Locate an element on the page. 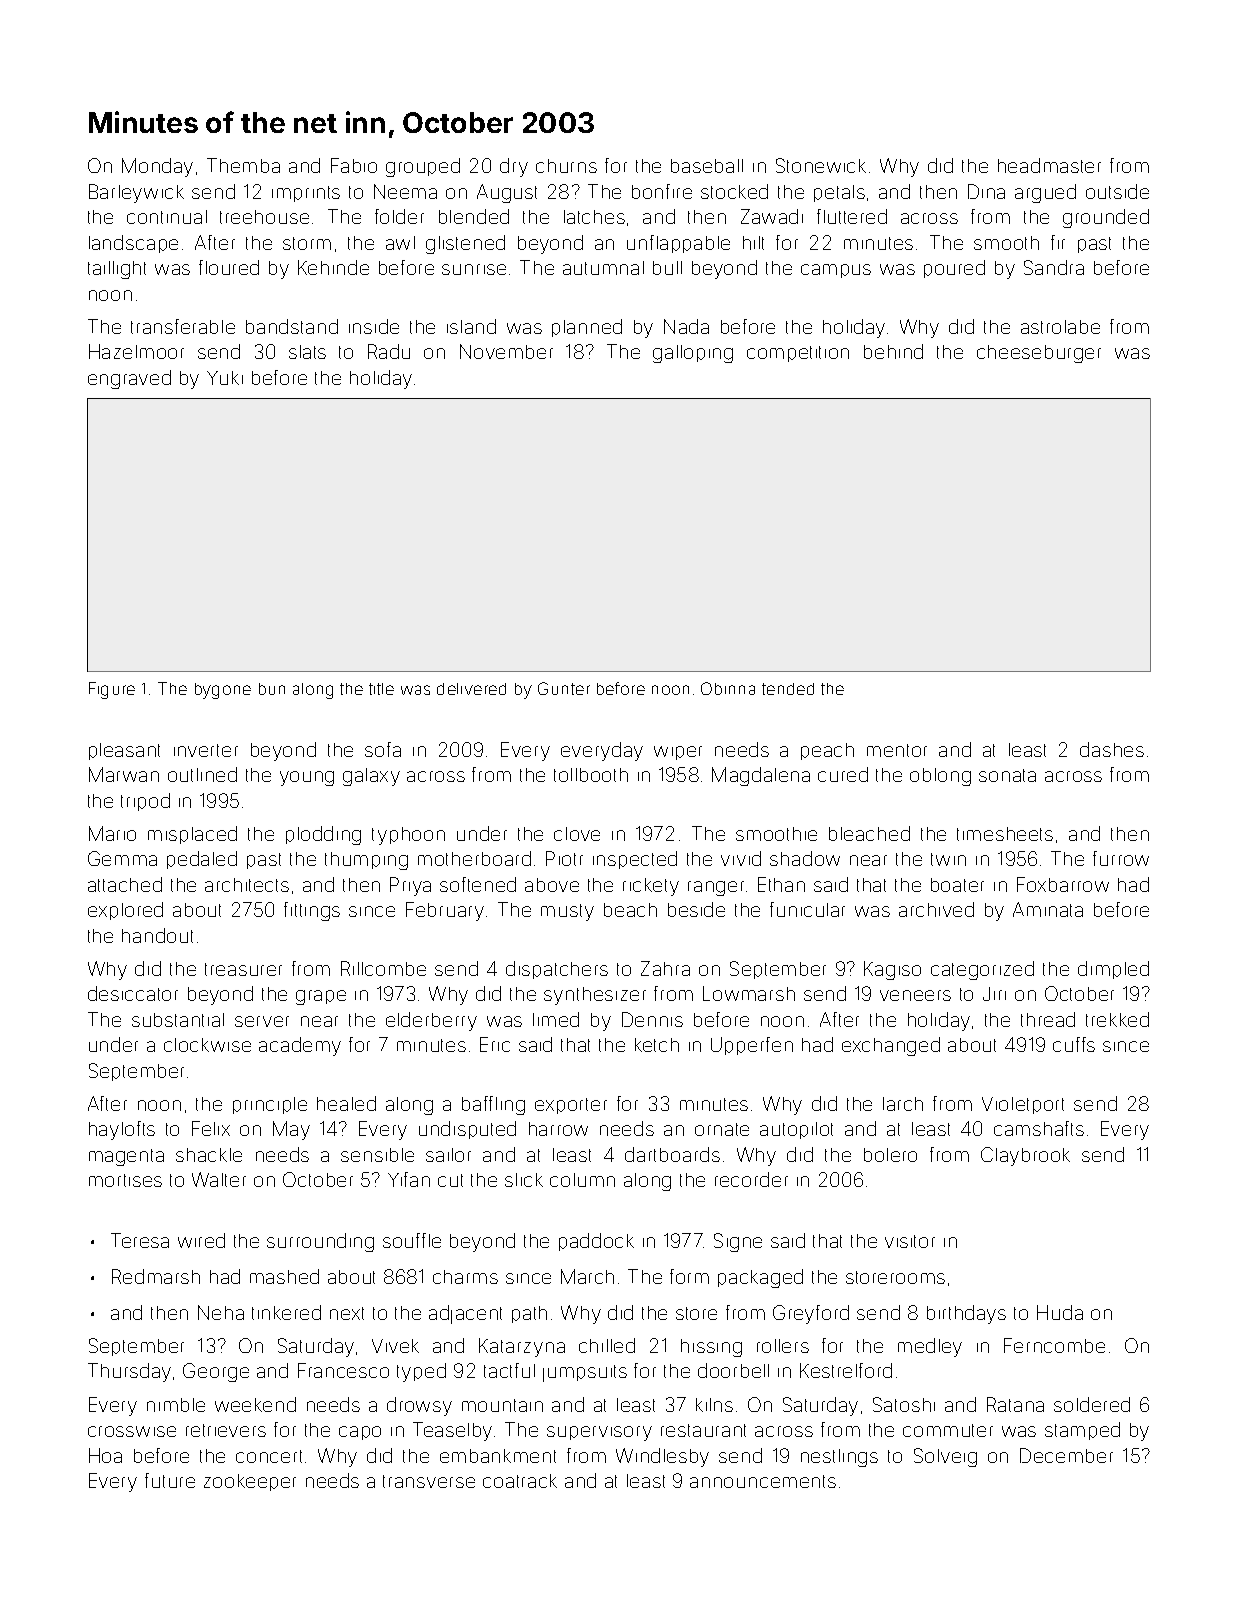 The width and height of the document is (1238, 1602). Barleywick is located at coordinates (136, 193).
